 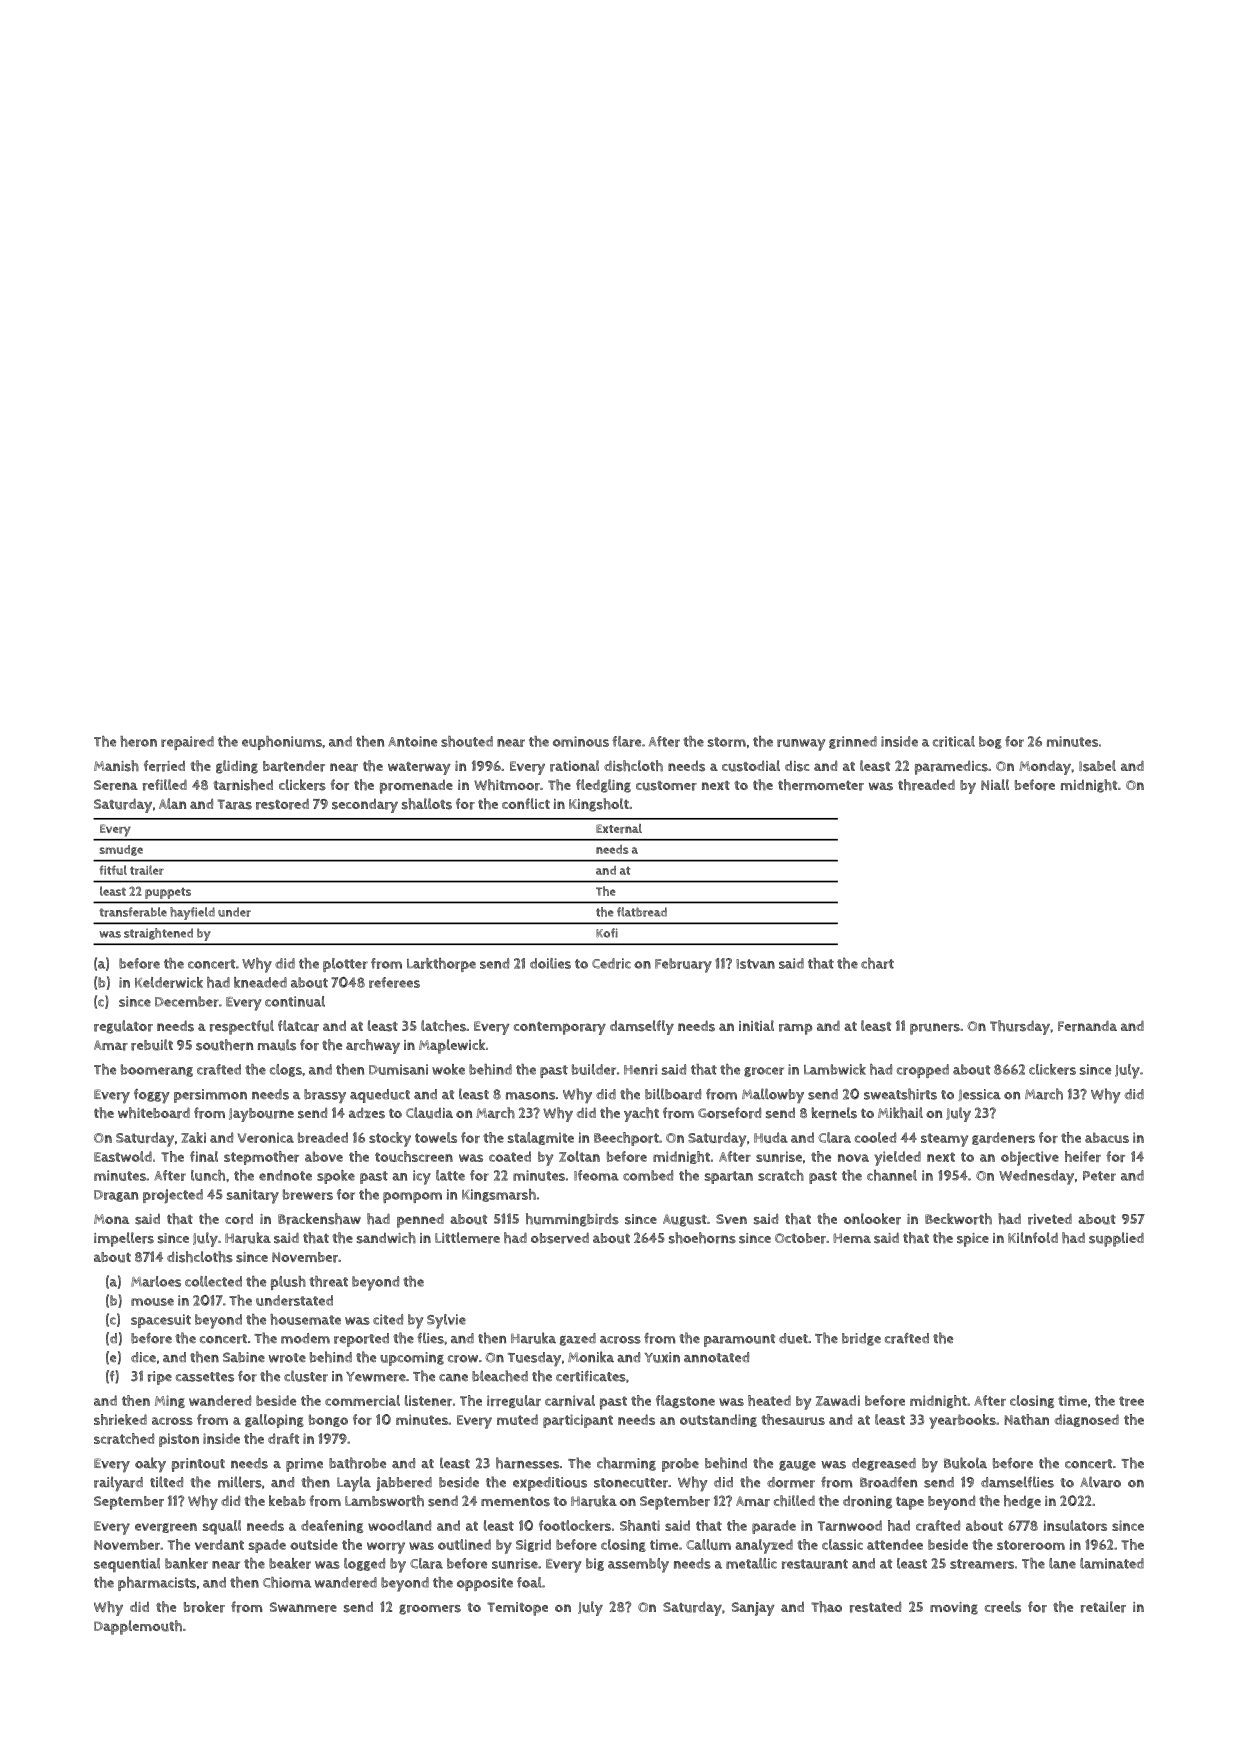 I want to click on runway, so click(x=801, y=745).
